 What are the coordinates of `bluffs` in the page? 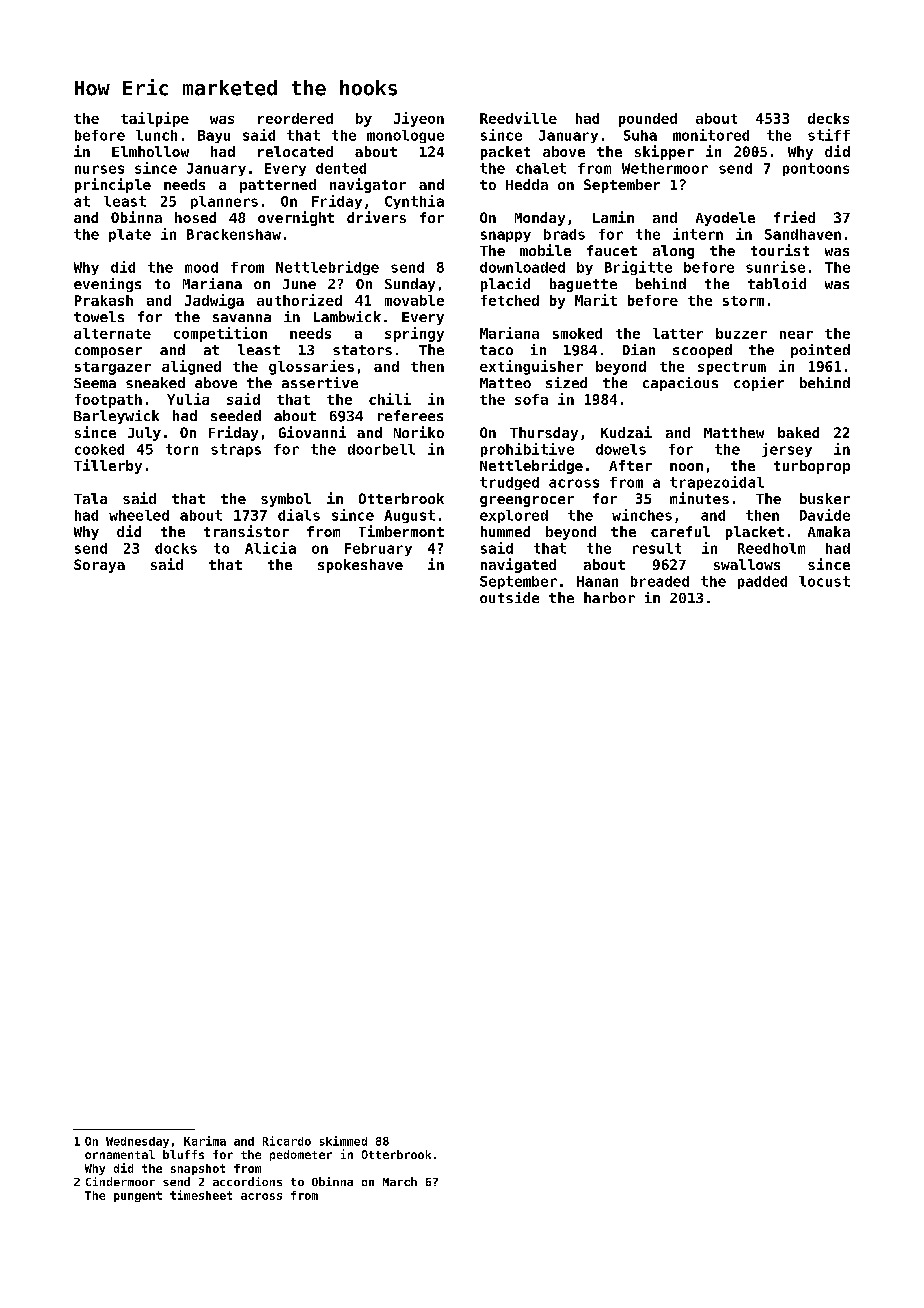 It's located at (183, 1154).
